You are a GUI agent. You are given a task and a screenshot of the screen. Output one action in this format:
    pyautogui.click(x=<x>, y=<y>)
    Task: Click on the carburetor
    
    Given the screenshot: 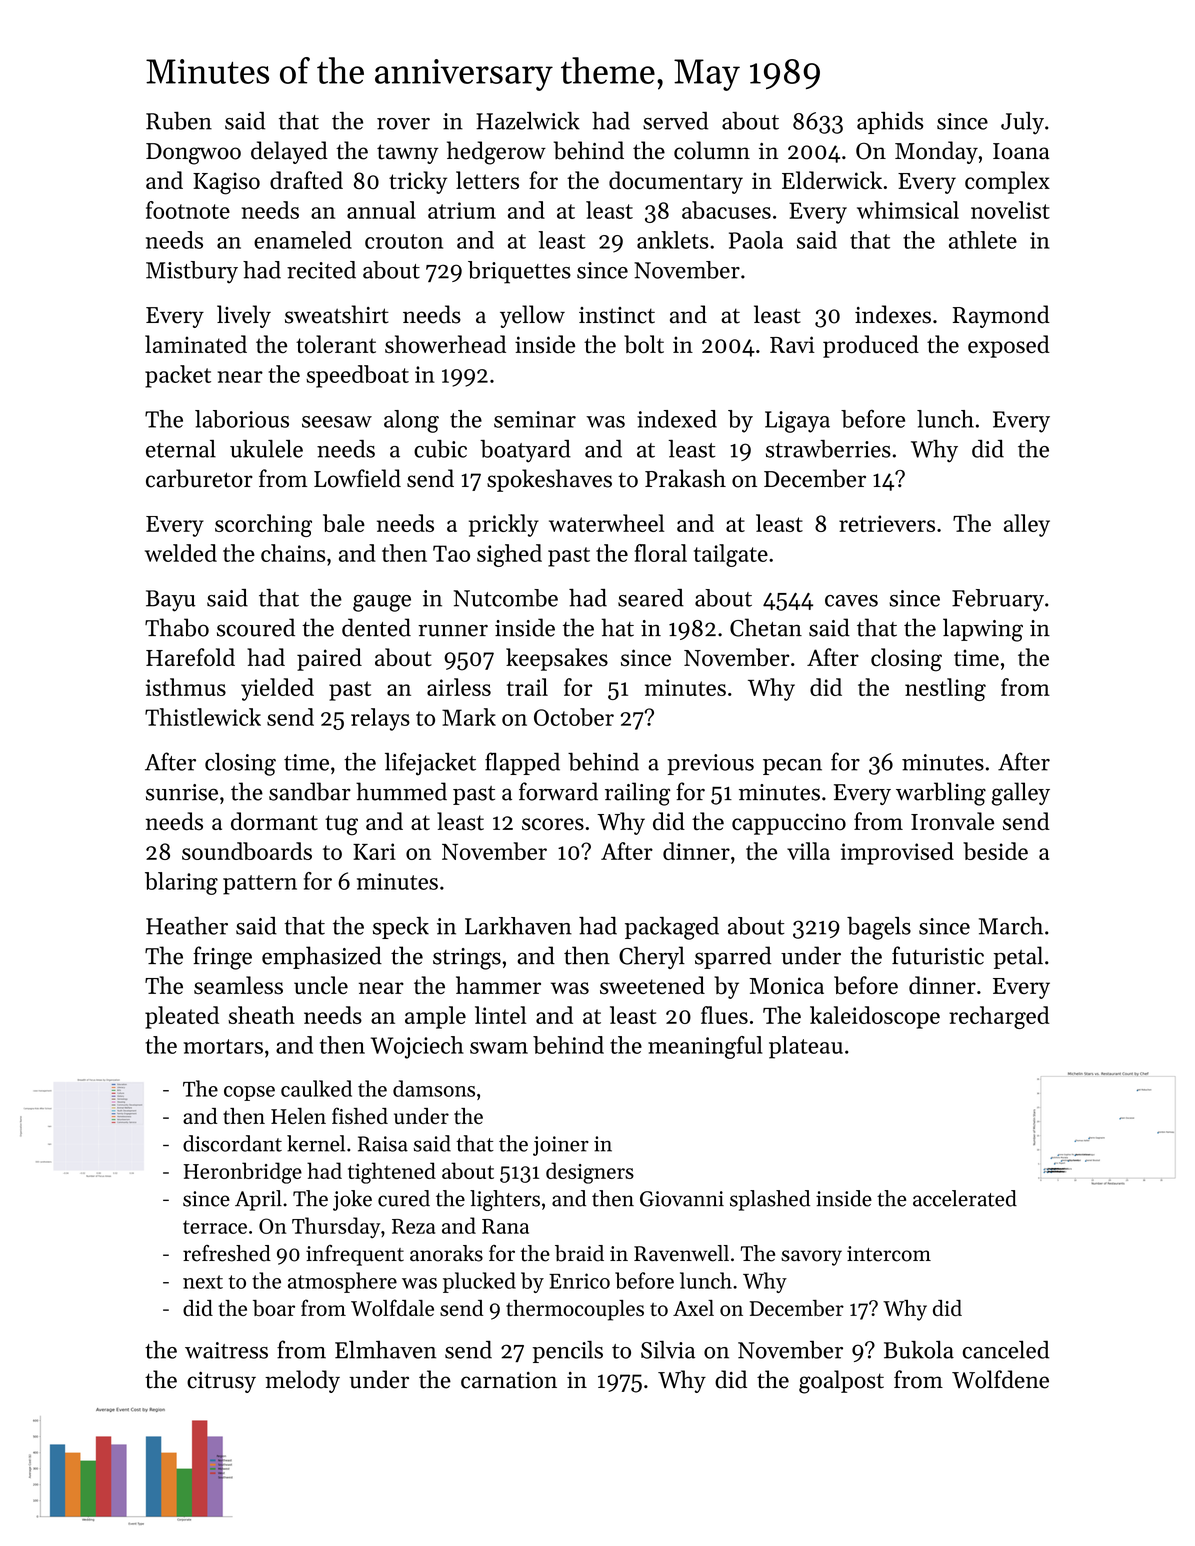 What is the action you would take?
    pyautogui.click(x=199, y=478)
